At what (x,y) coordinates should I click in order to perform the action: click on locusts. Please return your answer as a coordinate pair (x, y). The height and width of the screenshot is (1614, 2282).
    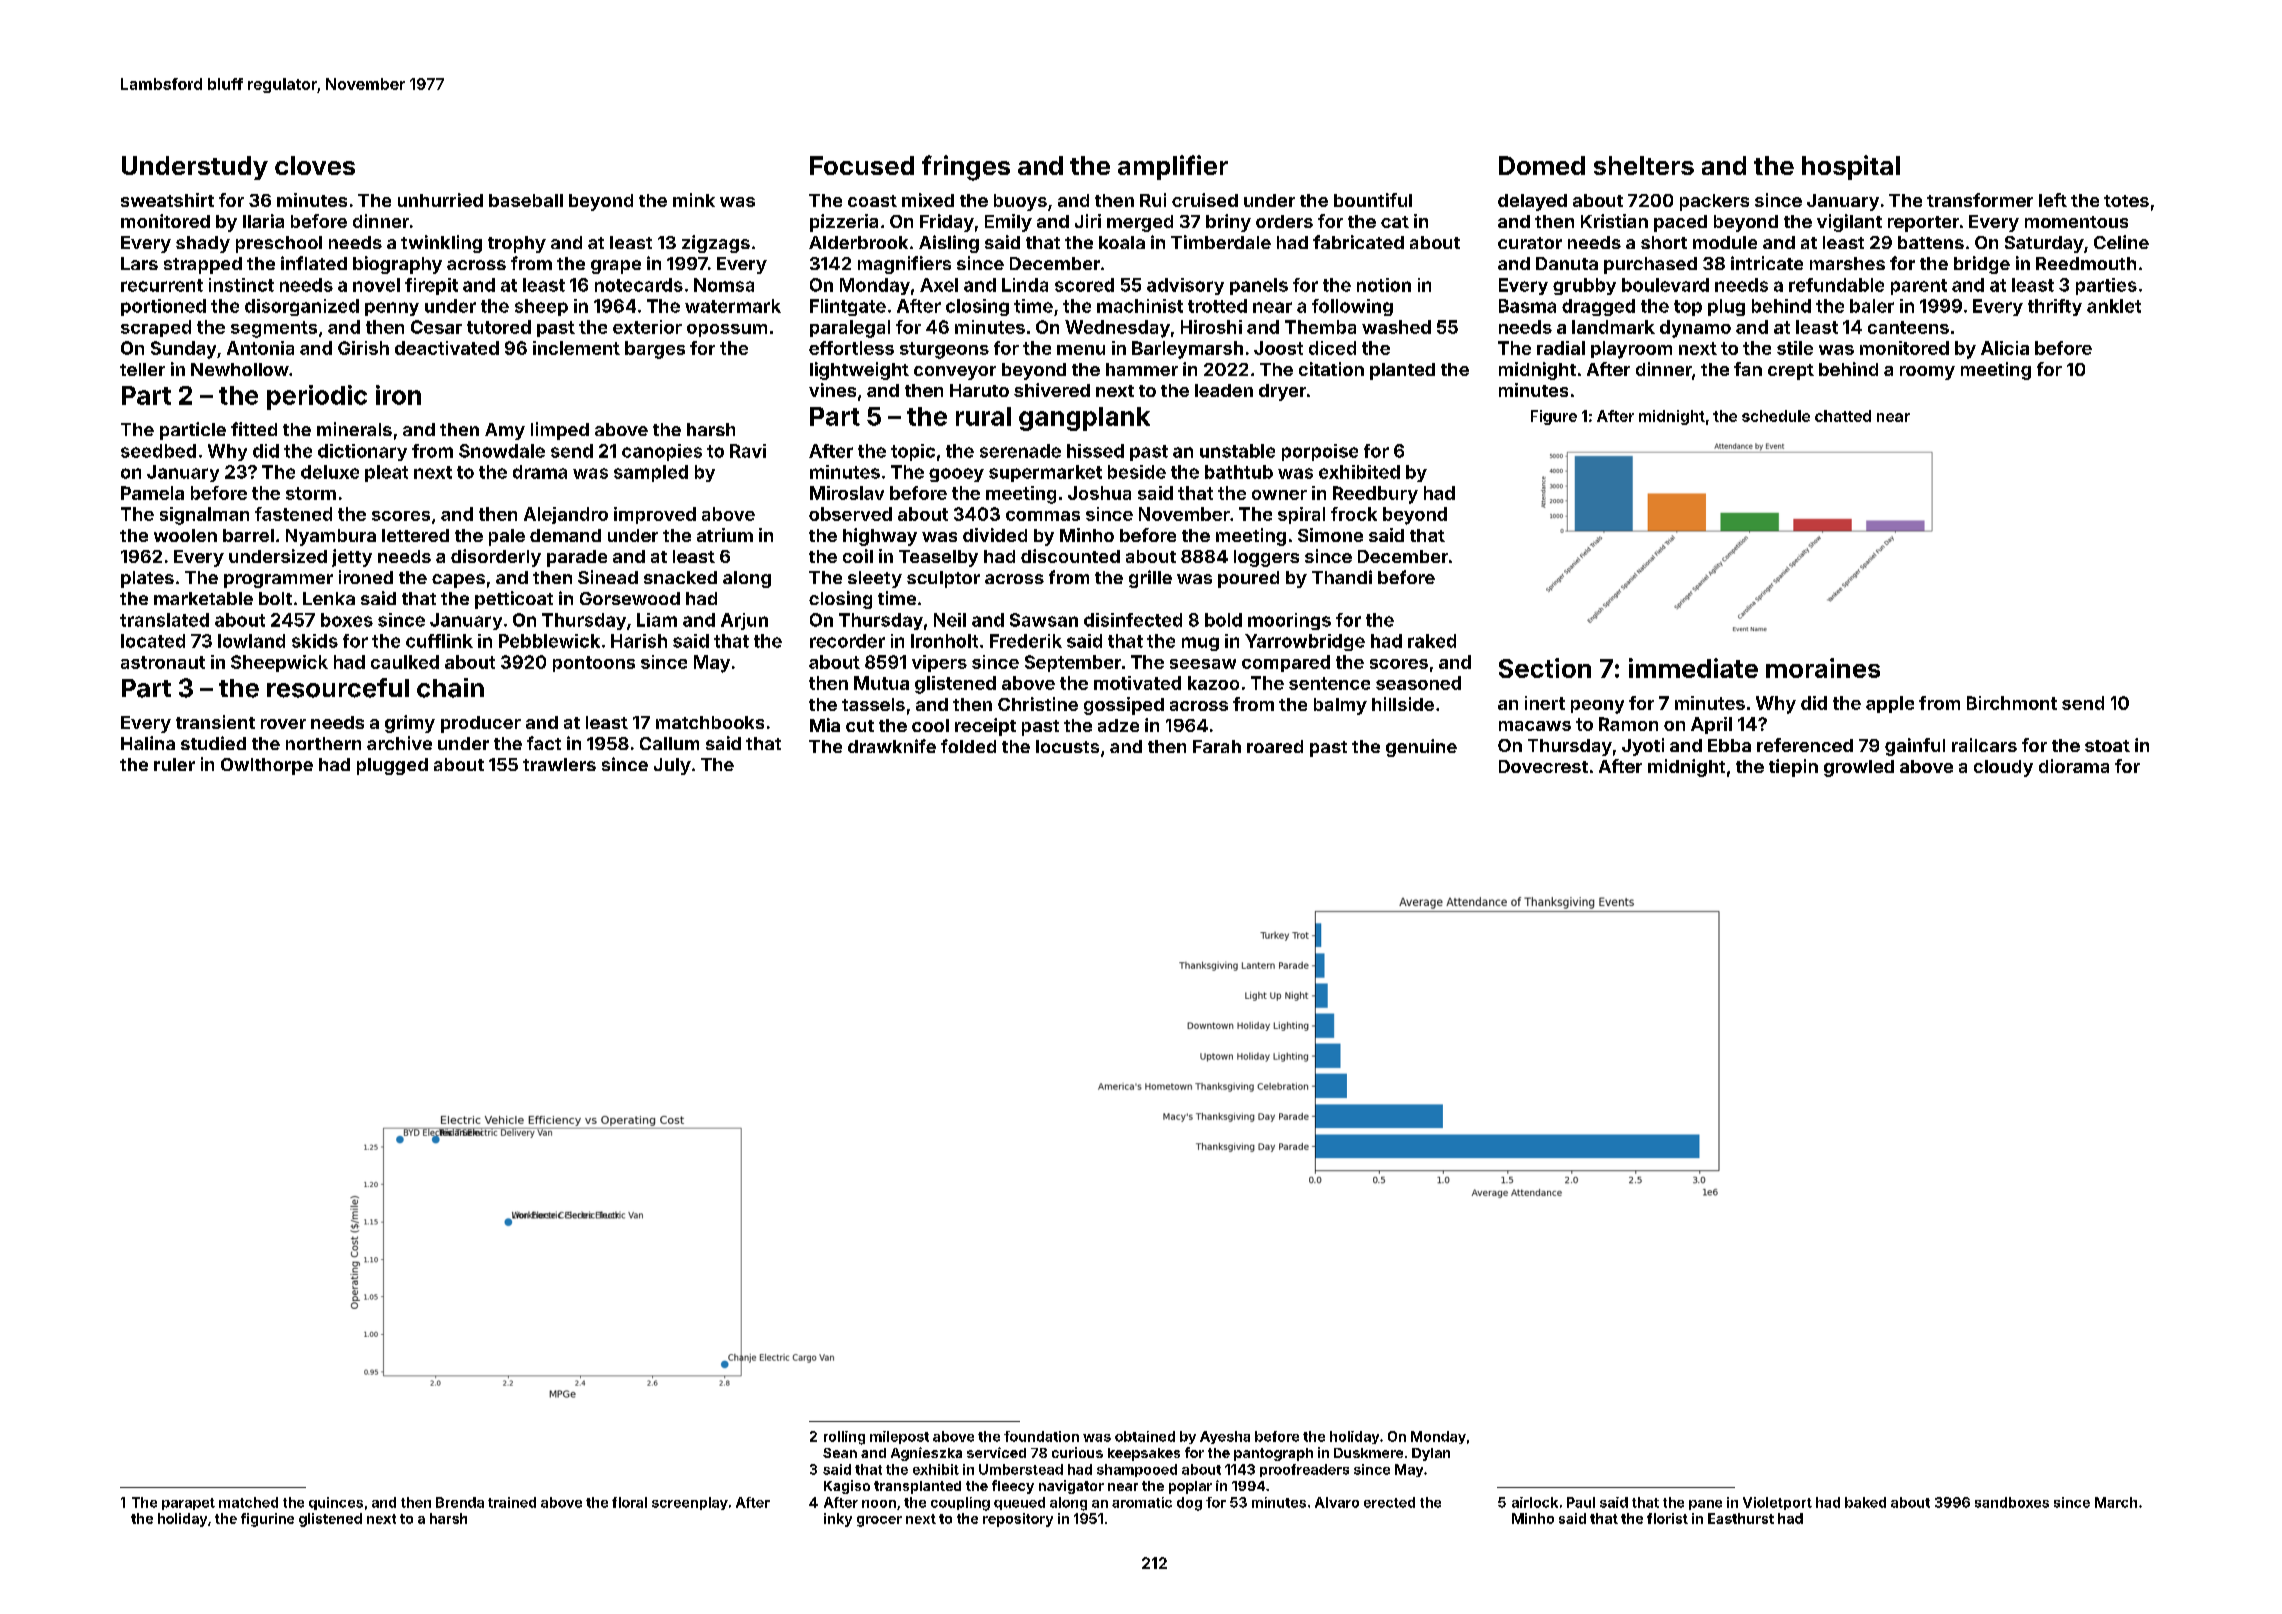
    Looking at the image, I should click on (1067, 746).
